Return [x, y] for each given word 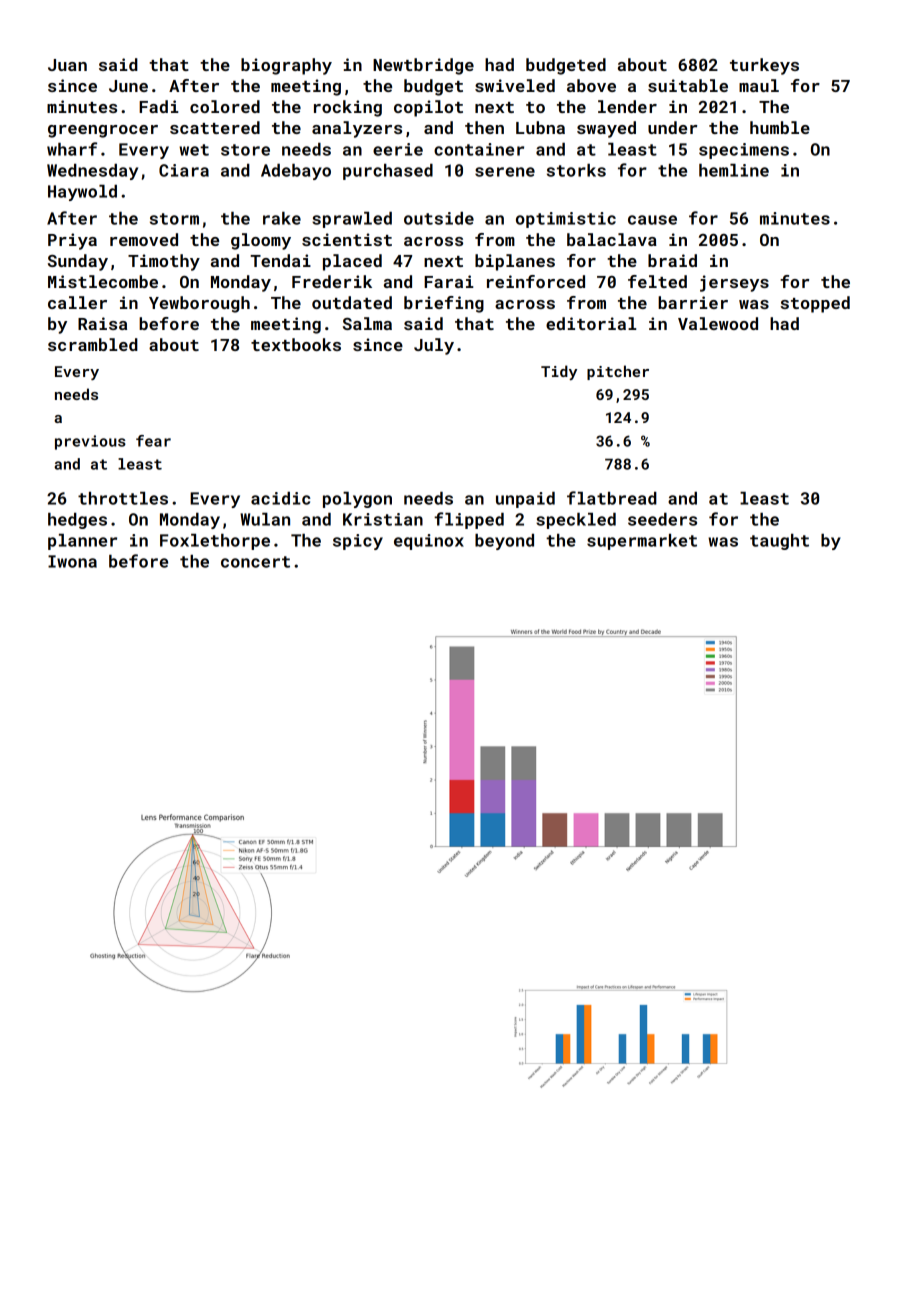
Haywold [82, 193]
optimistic [566, 220]
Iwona [72, 561]
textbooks [296, 344]
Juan [67, 65]
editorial [591, 323]
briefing [444, 304]
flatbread [612, 498]
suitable [688, 85]
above [591, 85]
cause [652, 220]
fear [153, 441]
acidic [280, 498]
